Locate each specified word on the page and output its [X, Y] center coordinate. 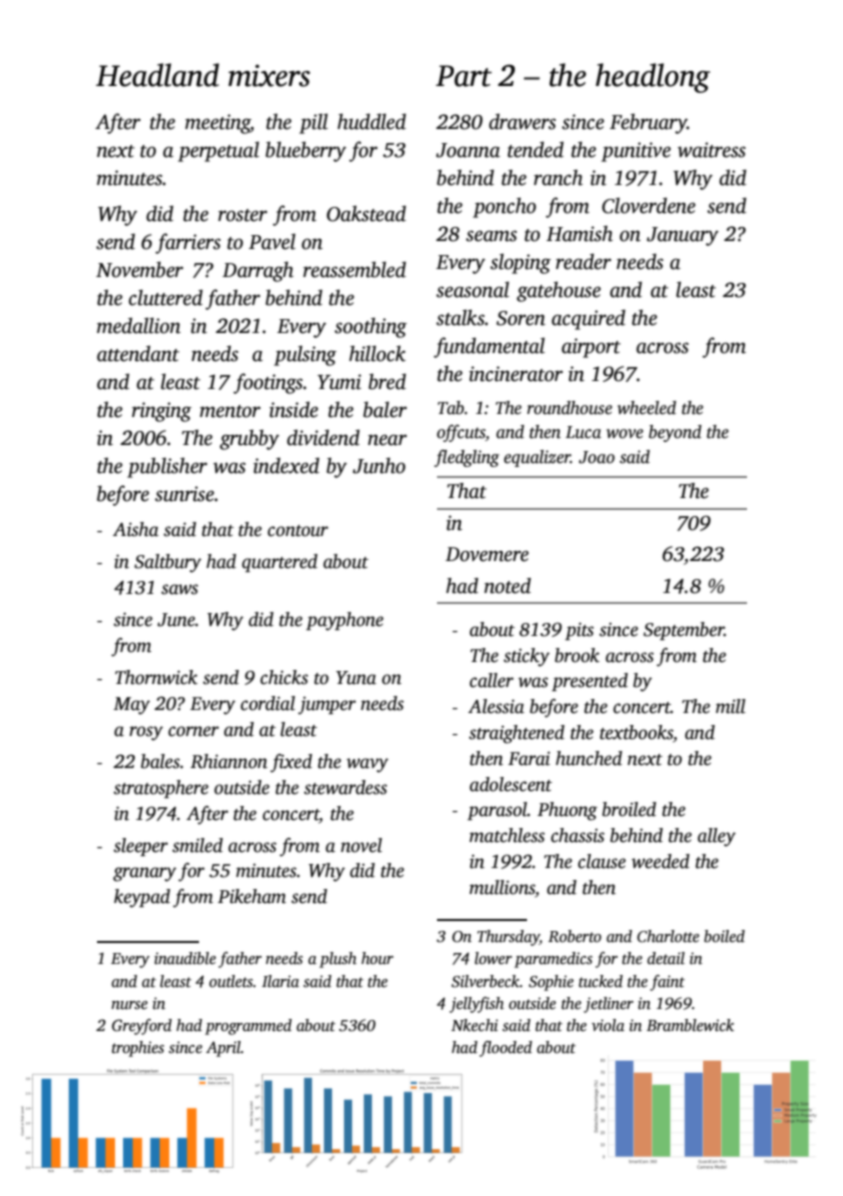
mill [731, 706]
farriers [188, 243]
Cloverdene [649, 206]
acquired [588, 319]
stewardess [345, 787]
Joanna [468, 150]
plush [338, 960]
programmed [248, 1027]
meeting [217, 124]
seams [491, 236]
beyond [675, 433]
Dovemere [487, 554]
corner [193, 731]
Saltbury [167, 563]
